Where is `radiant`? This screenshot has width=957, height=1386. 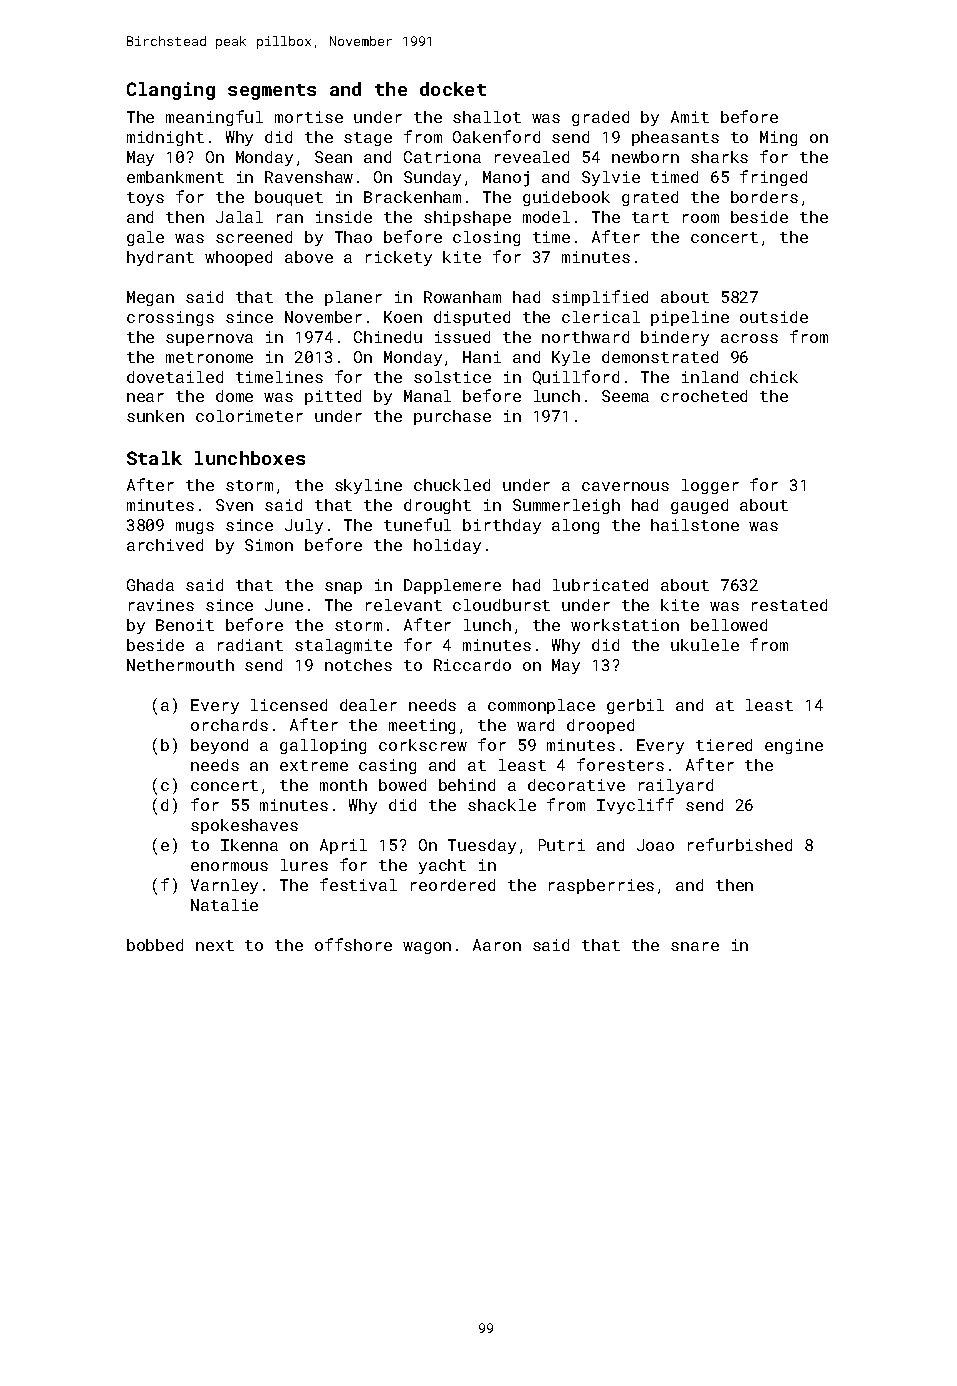 radiant is located at coordinates (250, 645).
